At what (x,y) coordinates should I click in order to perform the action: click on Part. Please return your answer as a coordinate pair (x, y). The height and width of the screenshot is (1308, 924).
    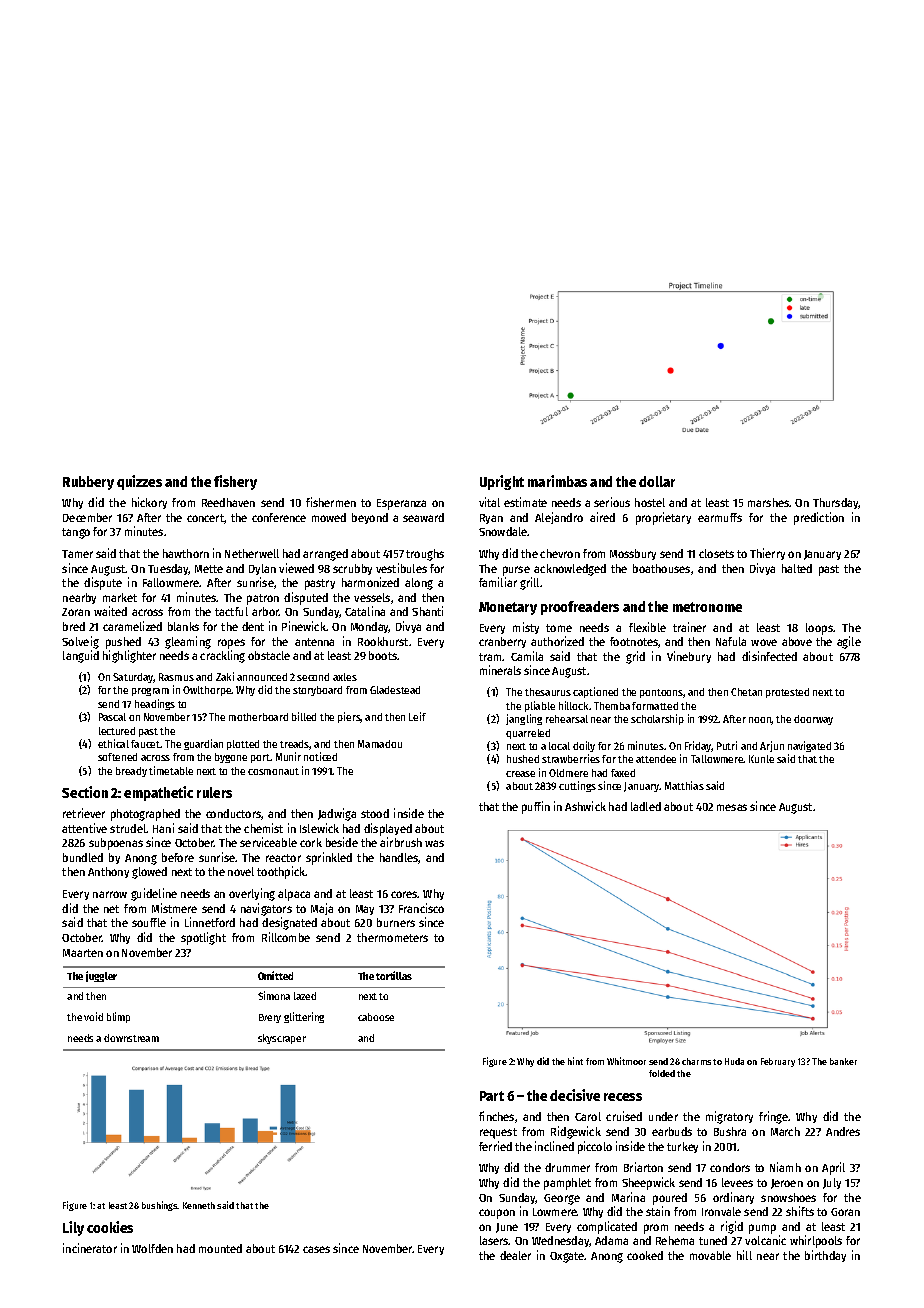
    Looking at the image, I should click on (492, 1096).
